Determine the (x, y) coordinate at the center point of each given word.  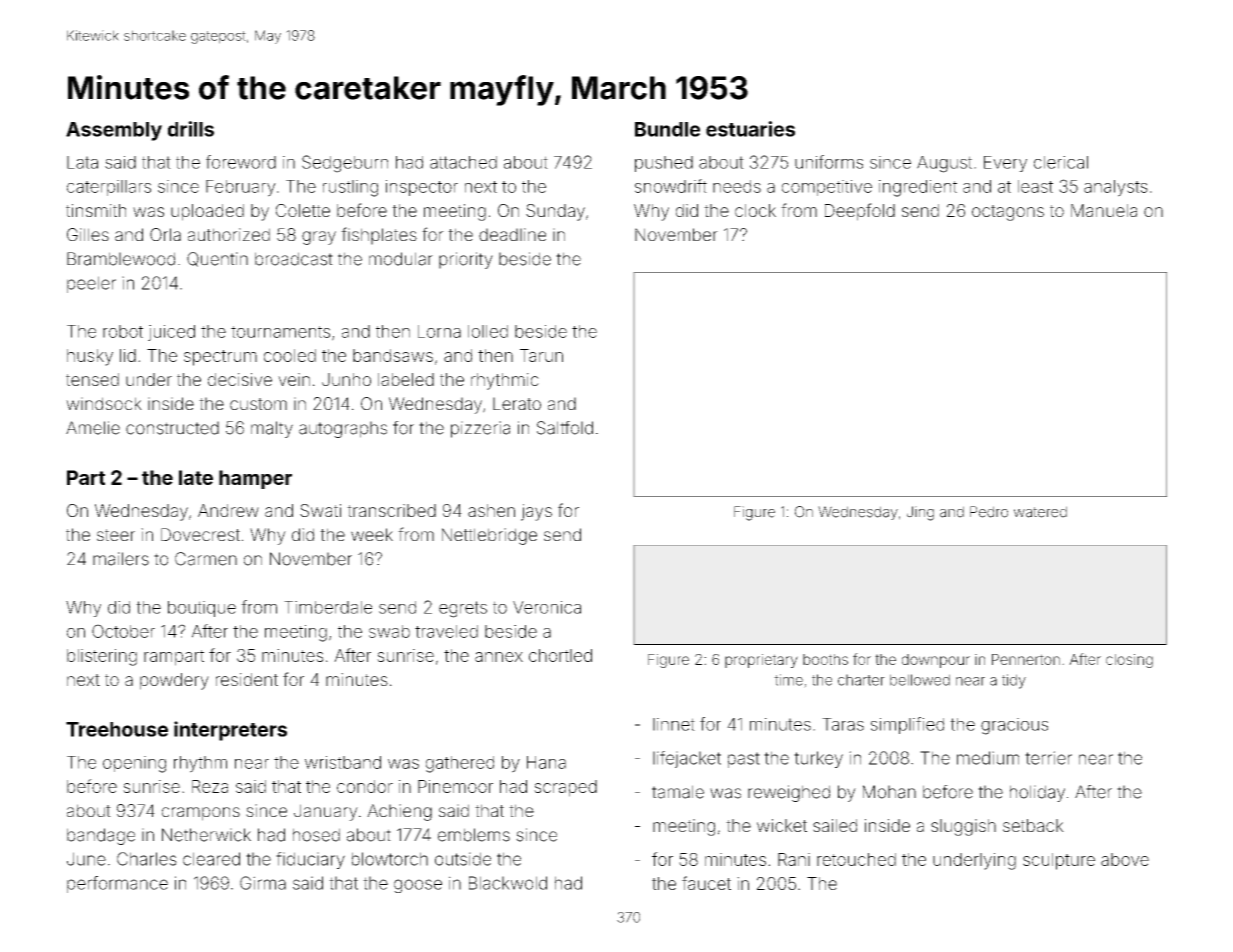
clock (755, 210)
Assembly (114, 131)
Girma (263, 883)
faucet (706, 883)
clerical (1061, 162)
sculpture (1059, 861)
